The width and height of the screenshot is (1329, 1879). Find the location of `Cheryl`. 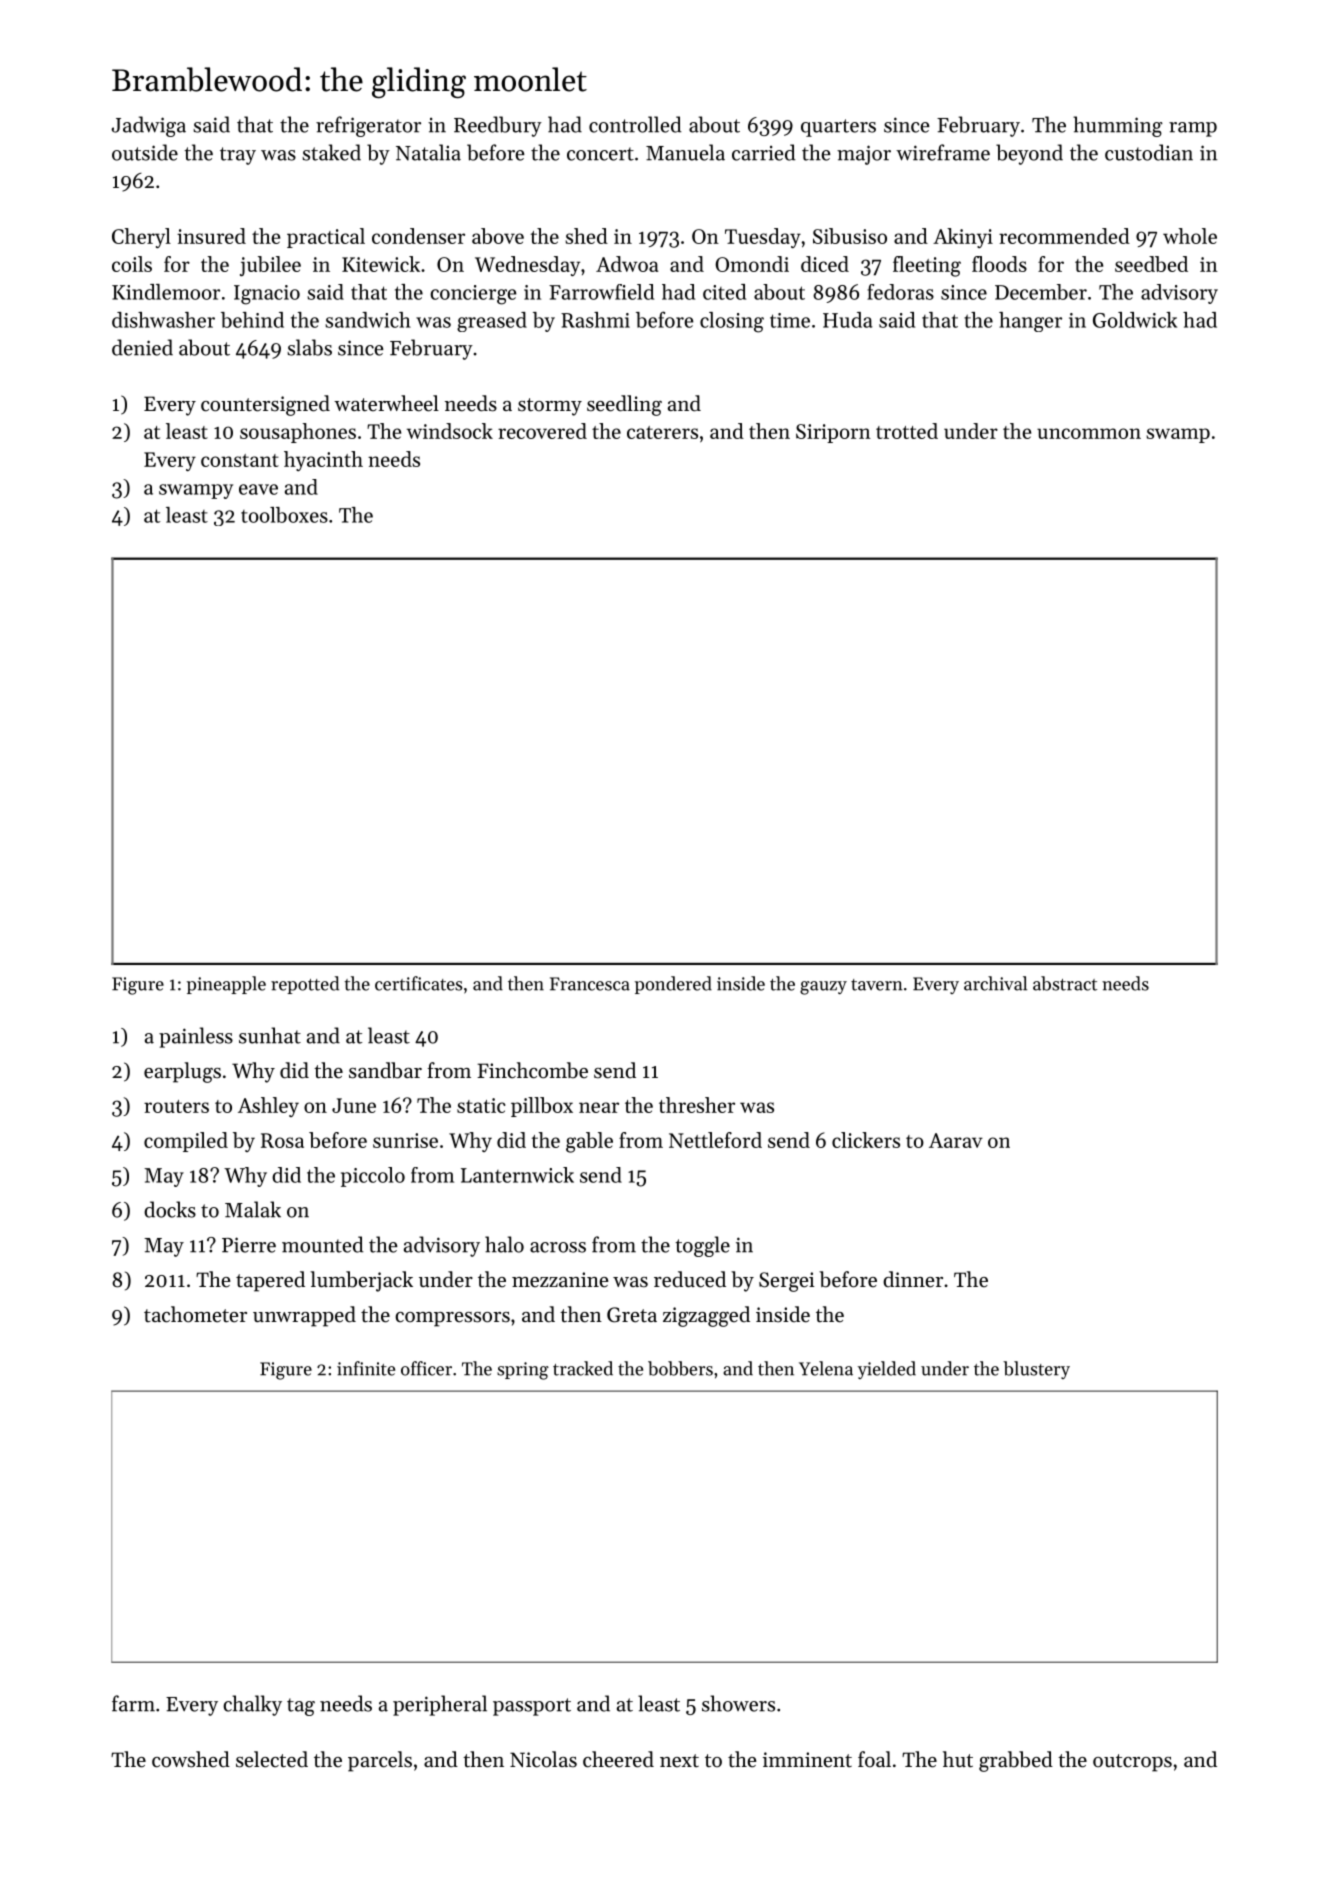

Cheryl is located at coordinates (141, 238).
